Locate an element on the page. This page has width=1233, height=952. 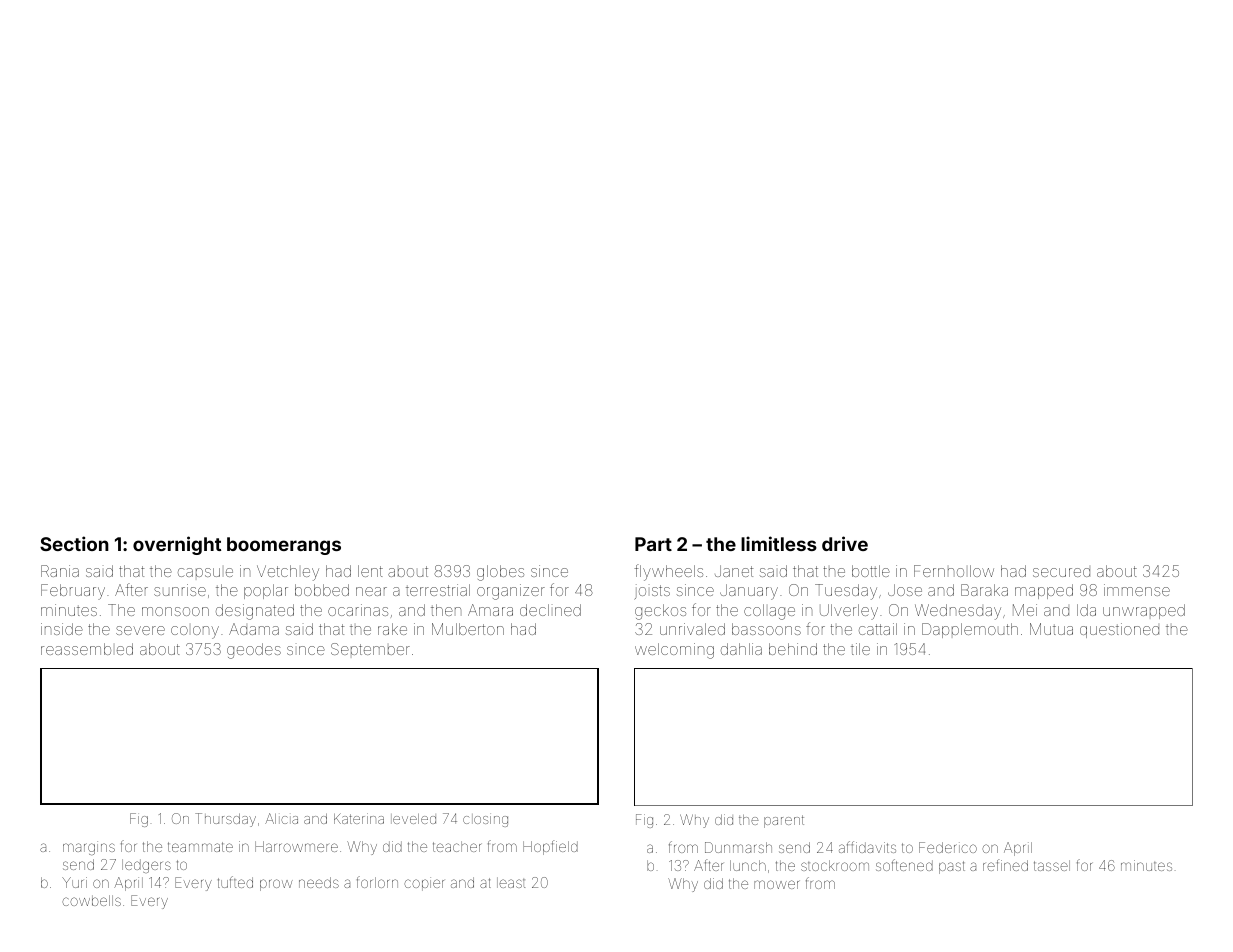
boomerangs is located at coordinates (284, 546).
